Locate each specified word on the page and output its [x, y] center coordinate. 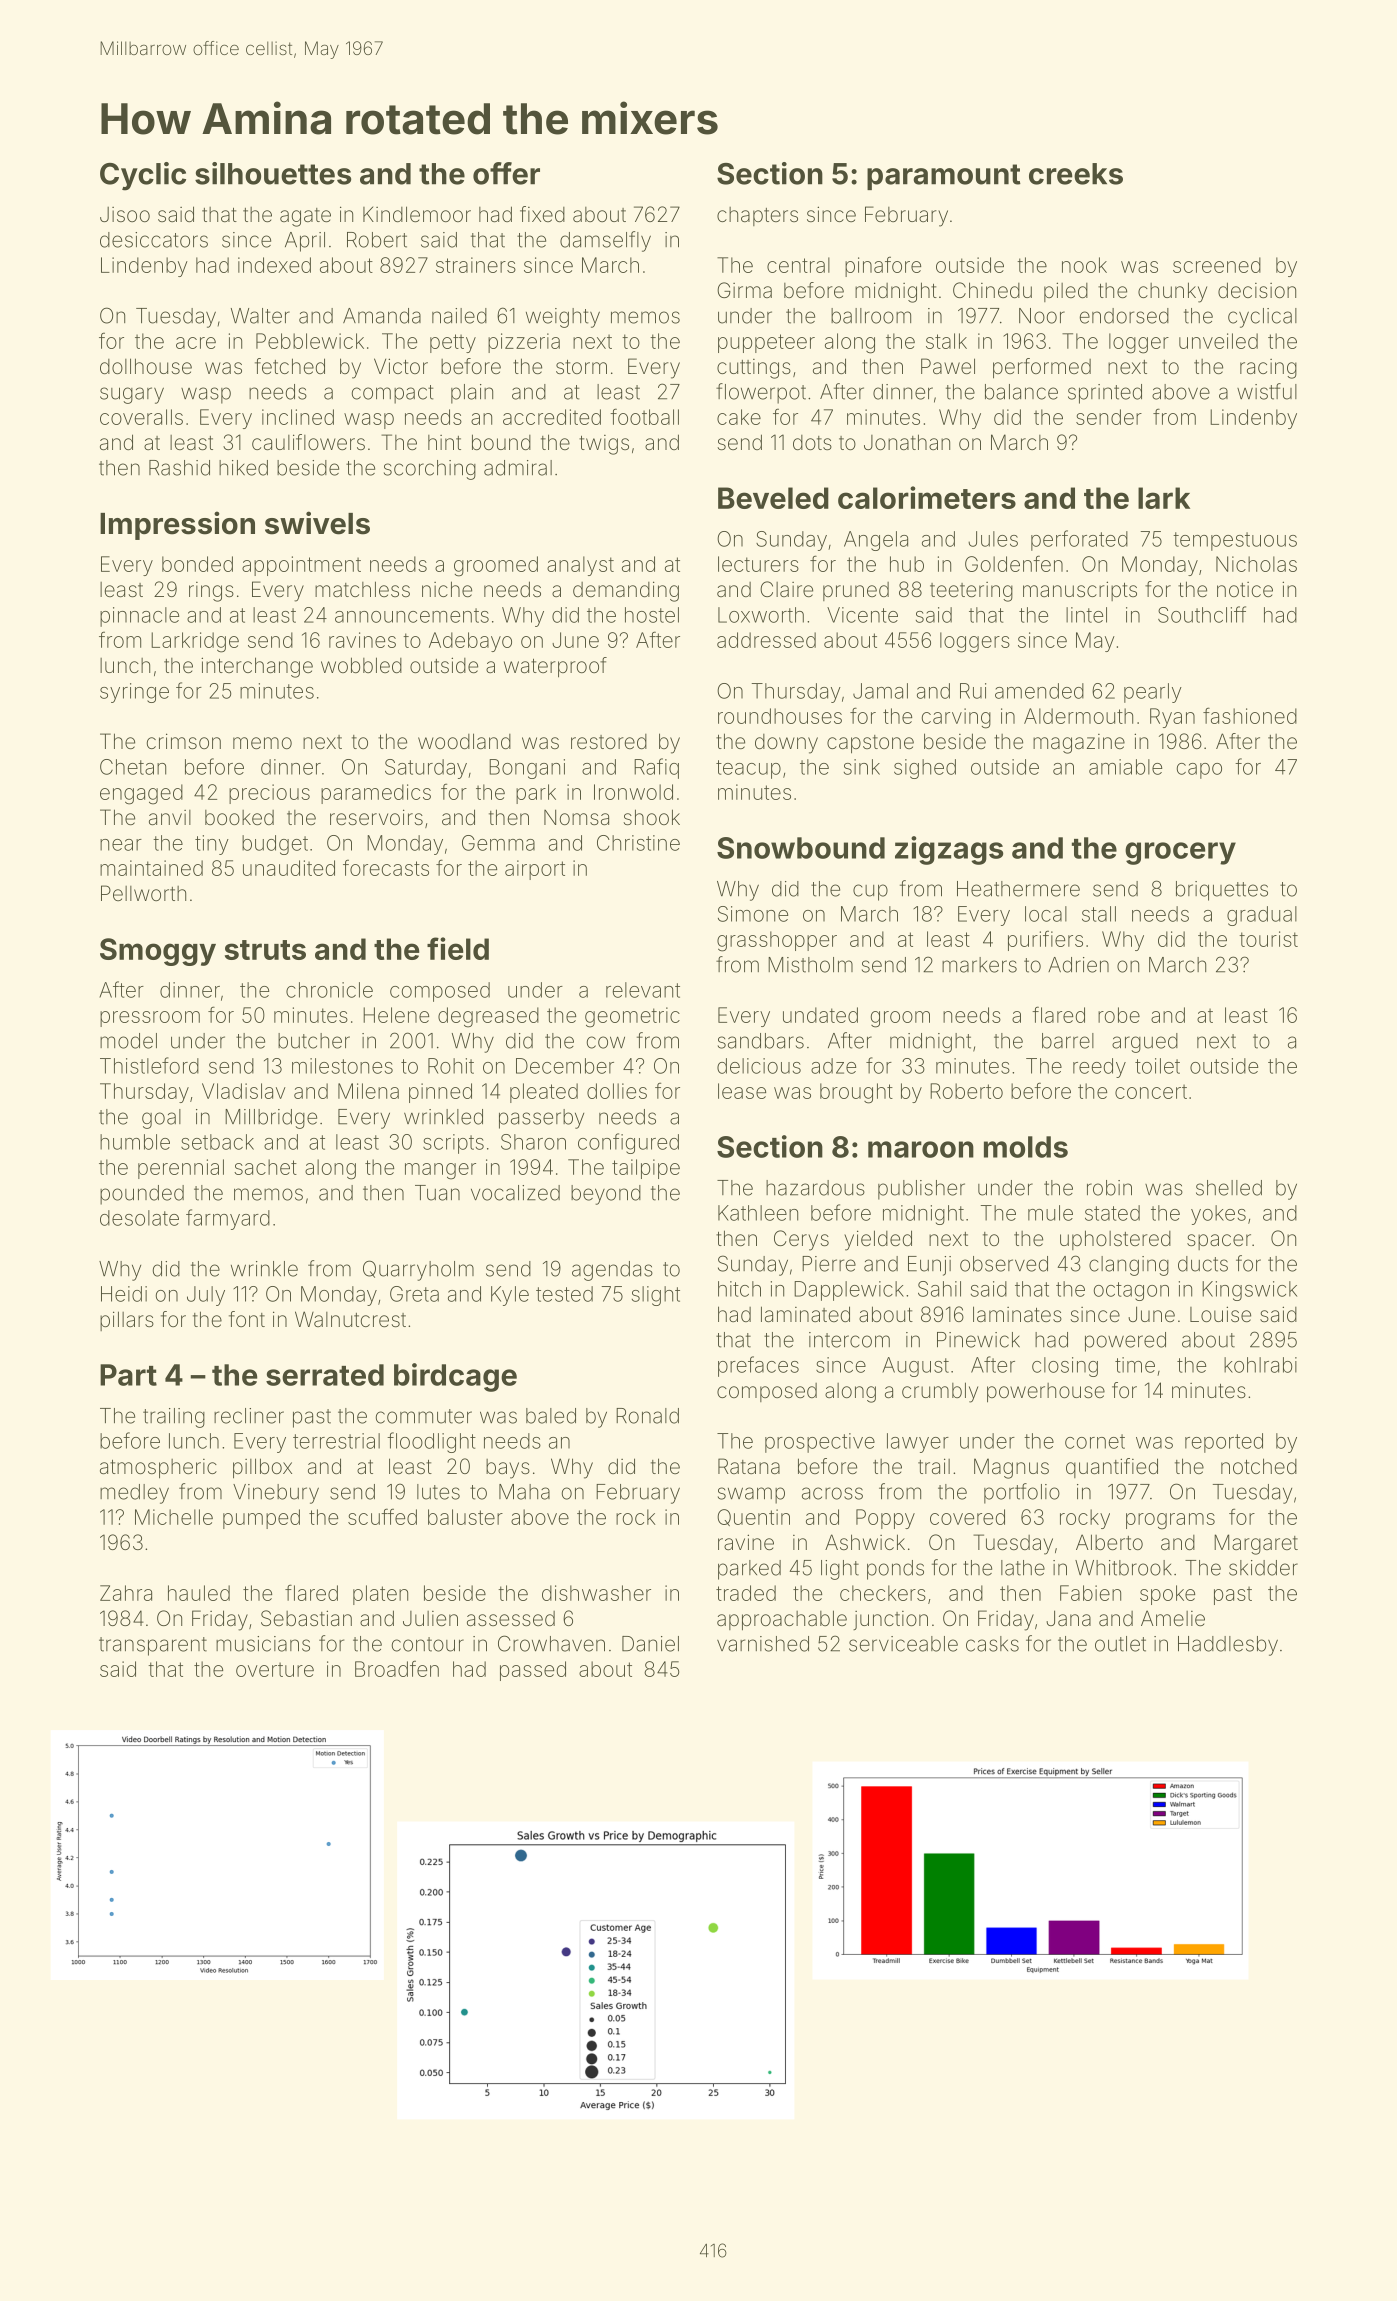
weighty [563, 318]
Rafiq [656, 768]
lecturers [758, 564]
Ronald [647, 1416]
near [121, 845]
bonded [197, 564]
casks [992, 1644]
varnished [763, 1644]
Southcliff [1202, 614]
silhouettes [273, 173]
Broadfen [397, 1668]
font [247, 1319]
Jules [993, 539]
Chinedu [992, 290]
